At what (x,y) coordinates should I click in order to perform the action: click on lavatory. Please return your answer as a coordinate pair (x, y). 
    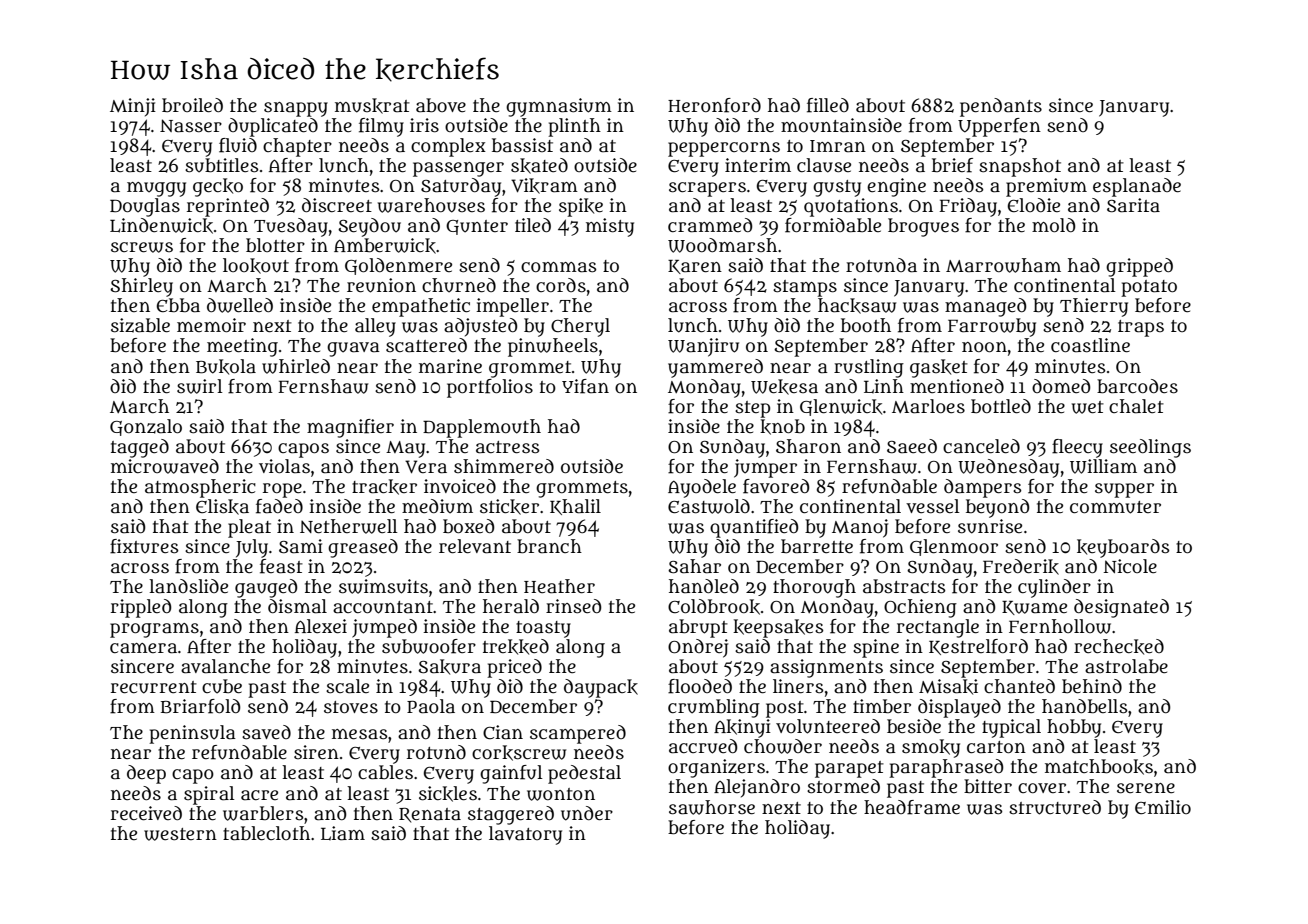
    Looking at the image, I should click on (525, 835).
